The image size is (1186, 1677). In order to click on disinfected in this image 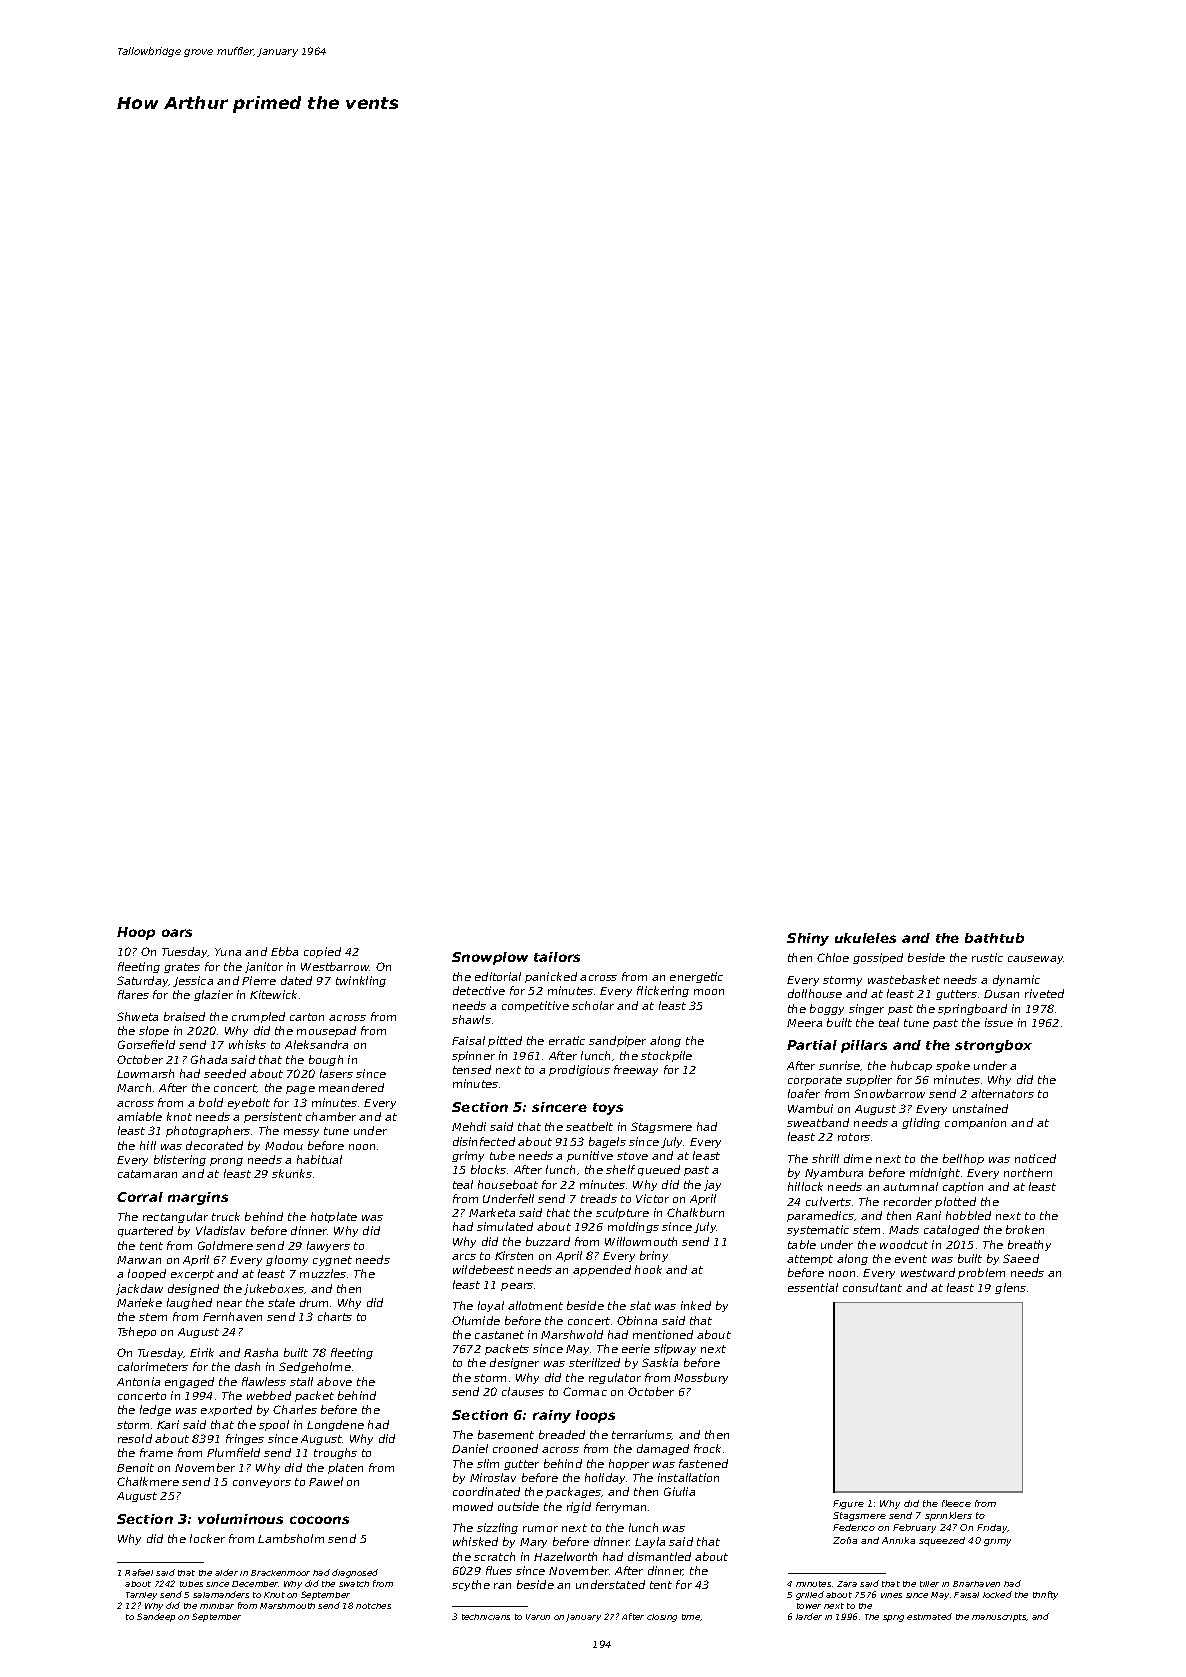, I will do `click(484, 1141)`.
